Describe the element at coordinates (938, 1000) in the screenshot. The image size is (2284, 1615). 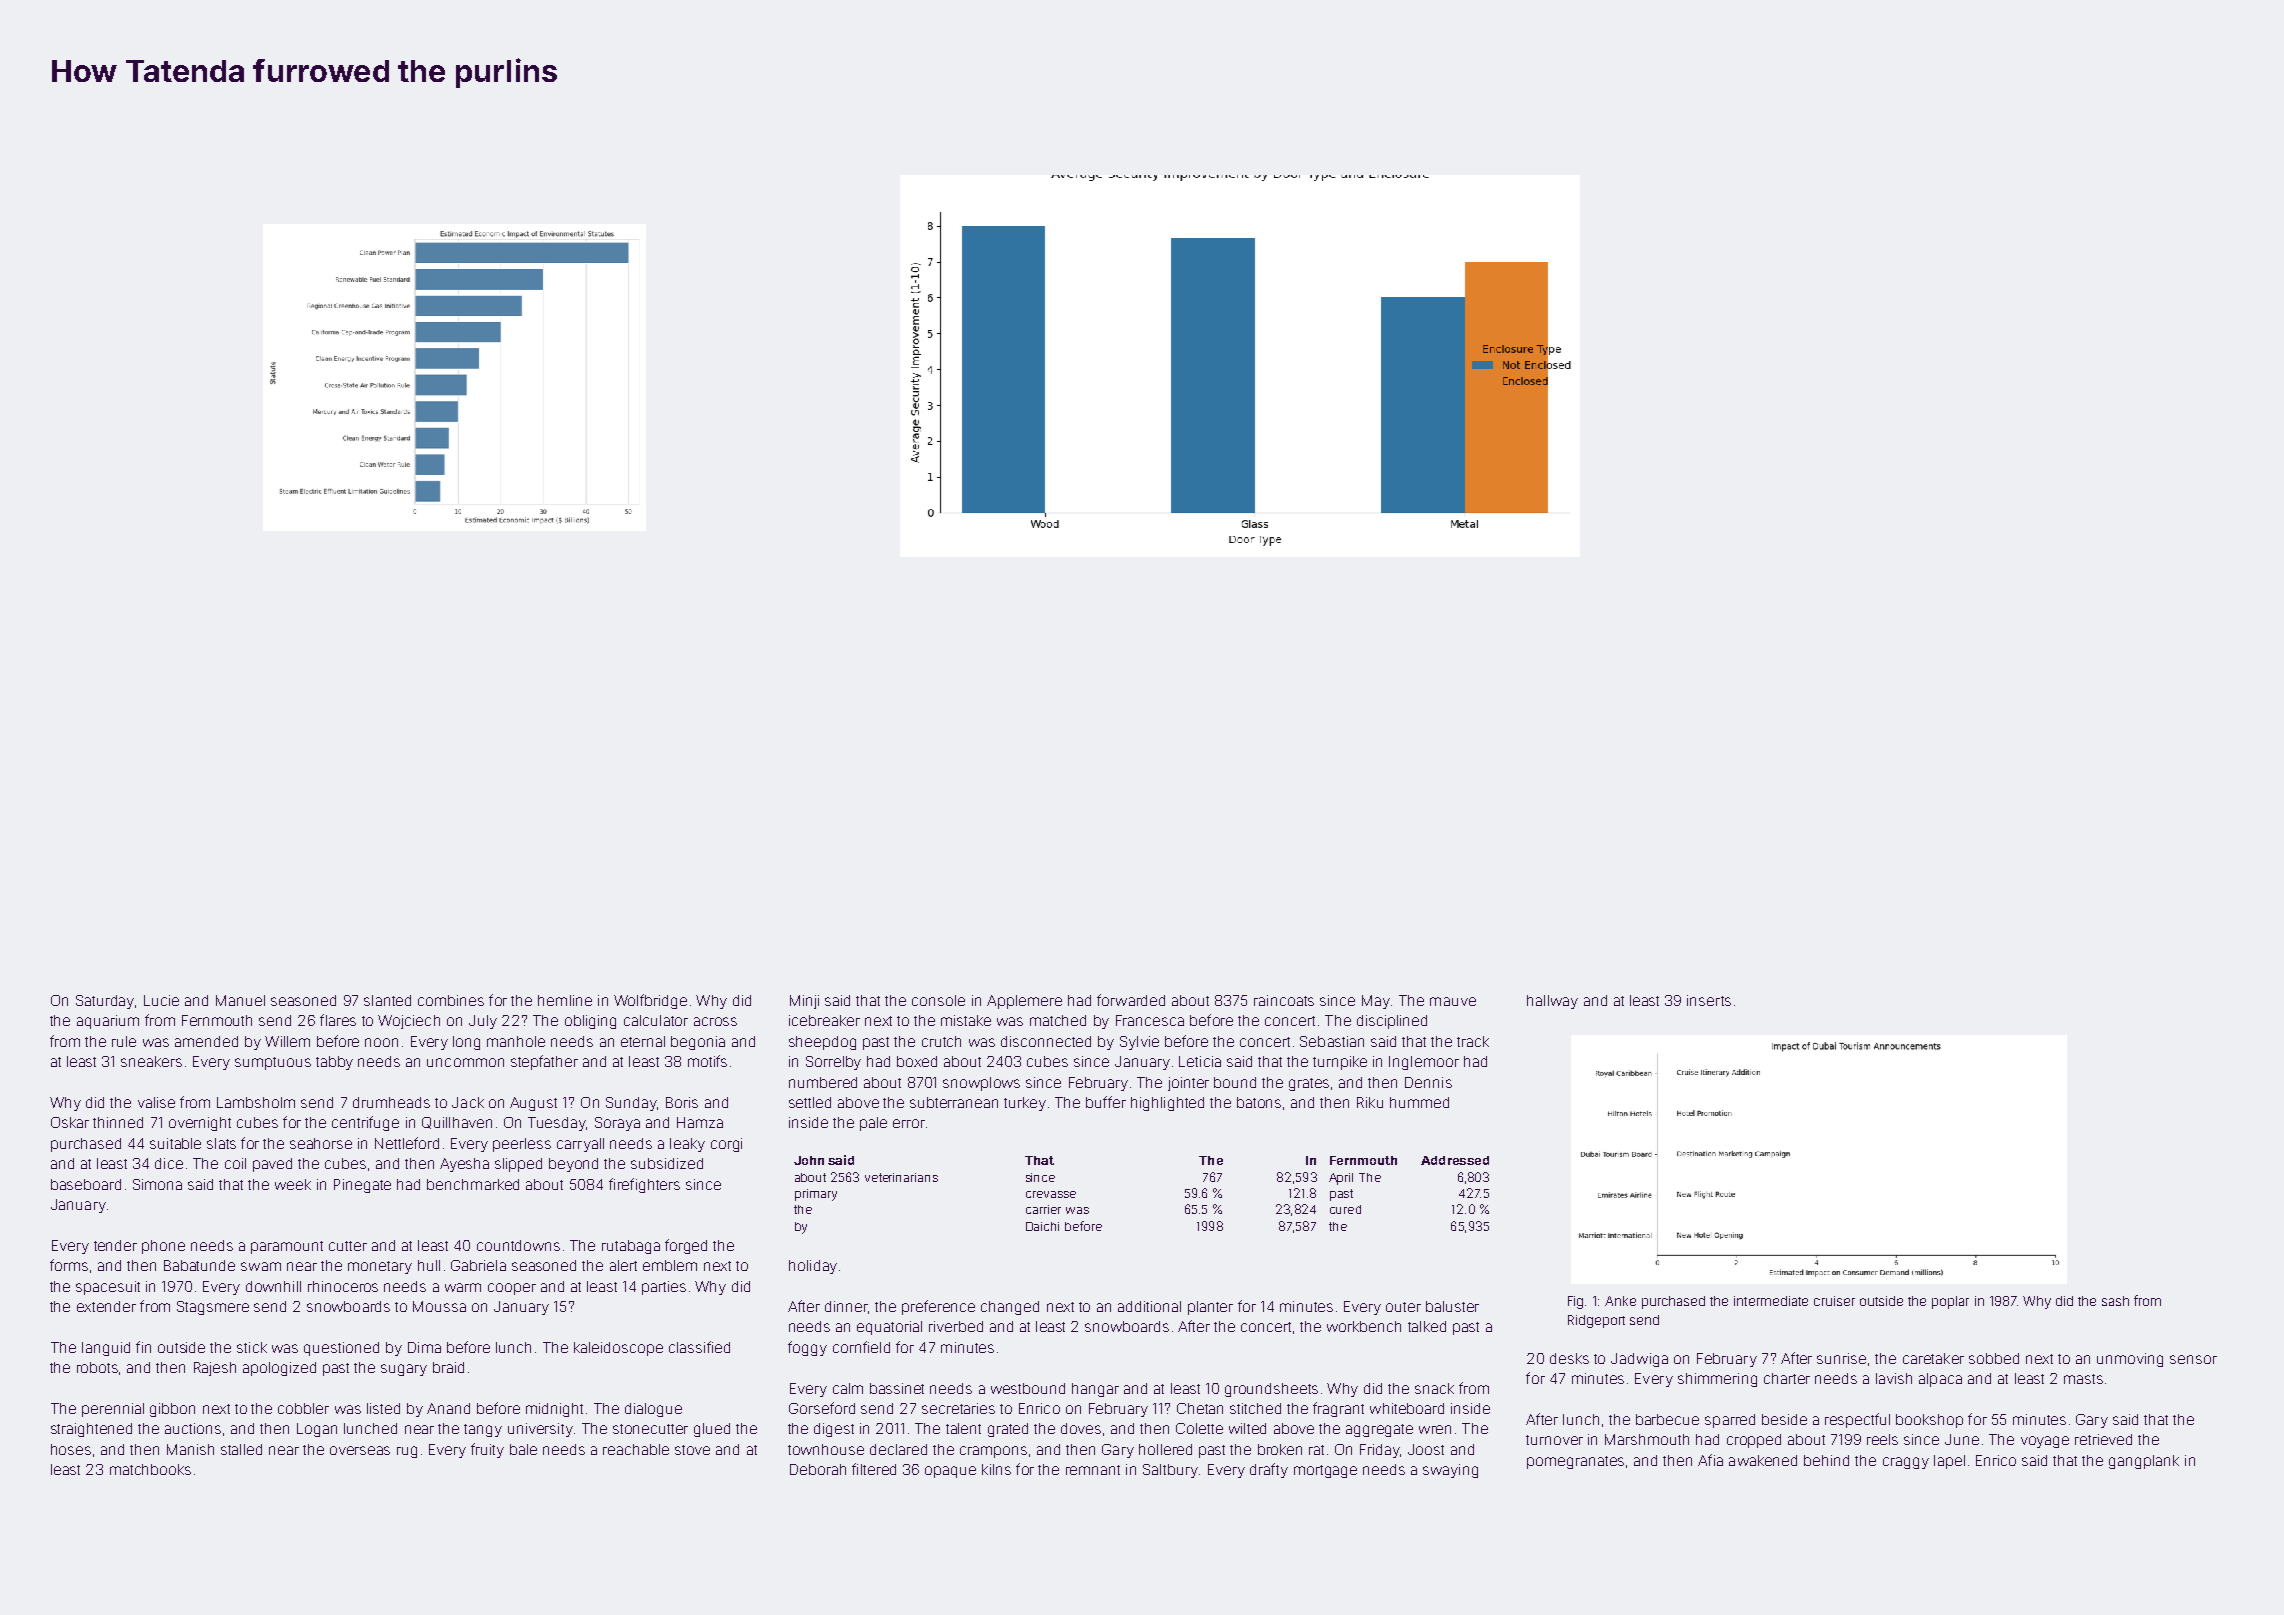
I see `console` at that location.
